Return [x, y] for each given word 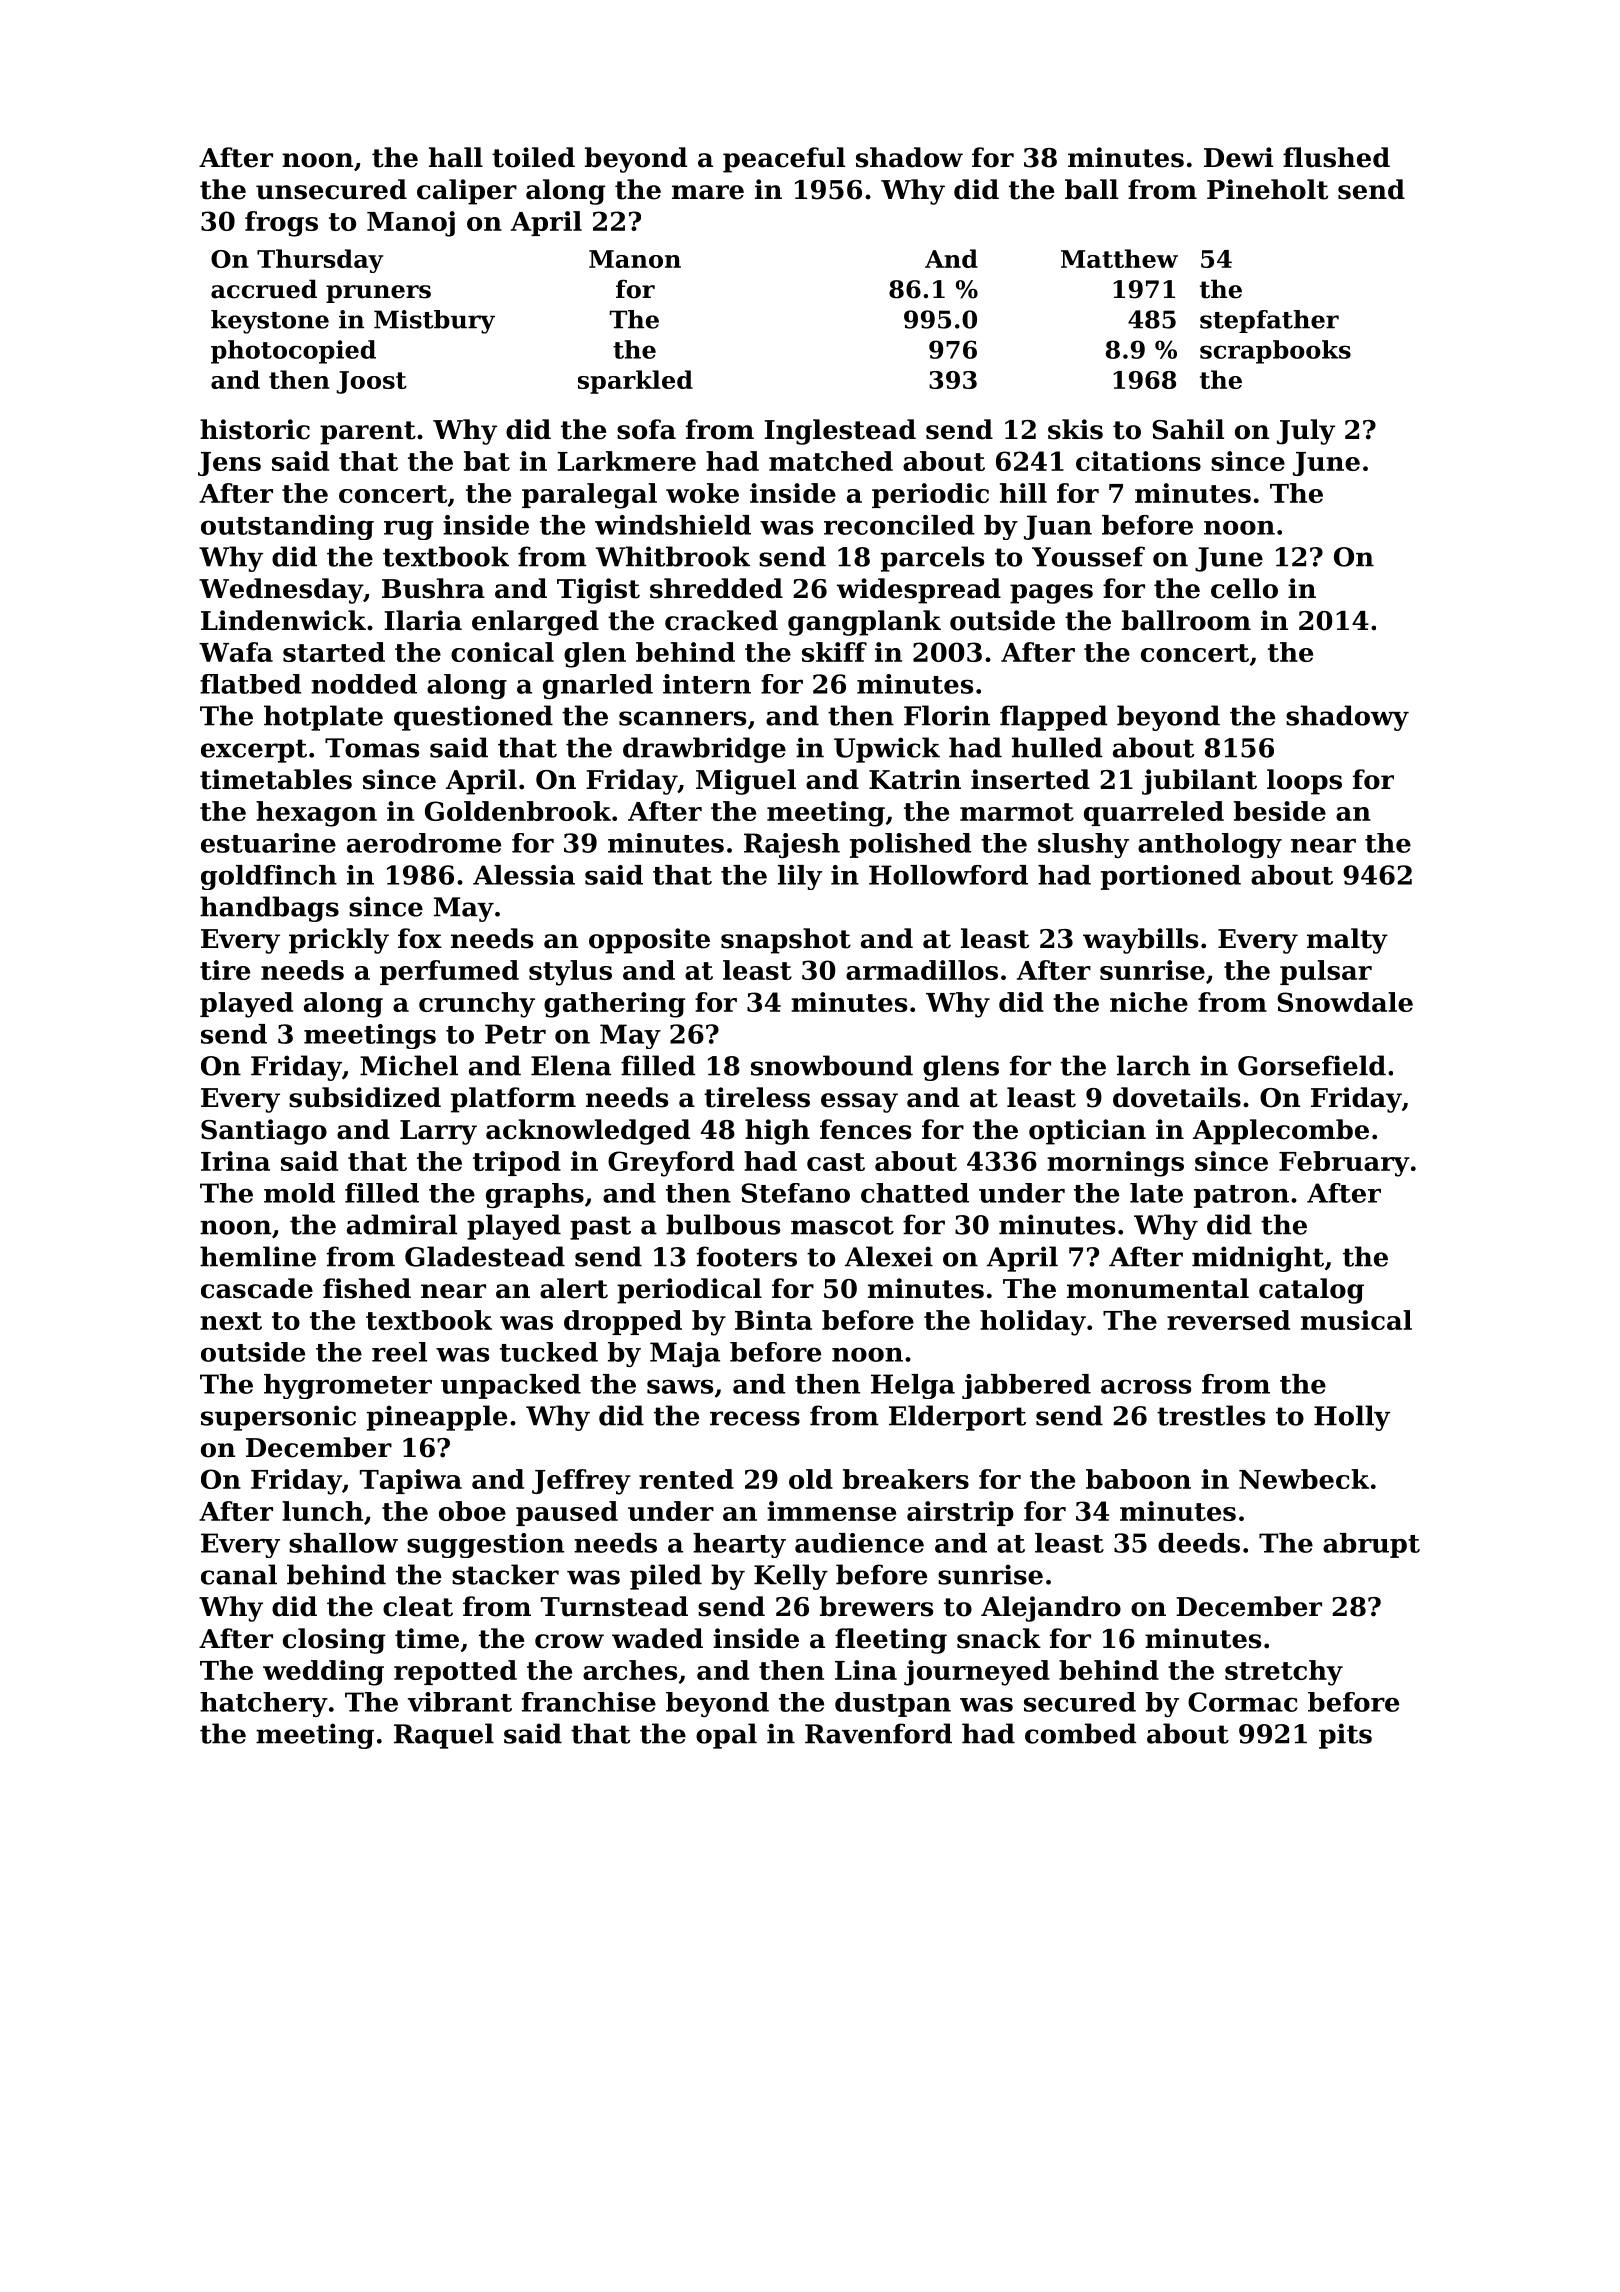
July [1306, 432]
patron [1241, 1196]
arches [630, 1670]
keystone [270, 322]
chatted [915, 1193]
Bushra [433, 588]
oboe [472, 1511]
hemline [258, 1256]
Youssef [1088, 556]
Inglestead [840, 432]
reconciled [899, 525]
